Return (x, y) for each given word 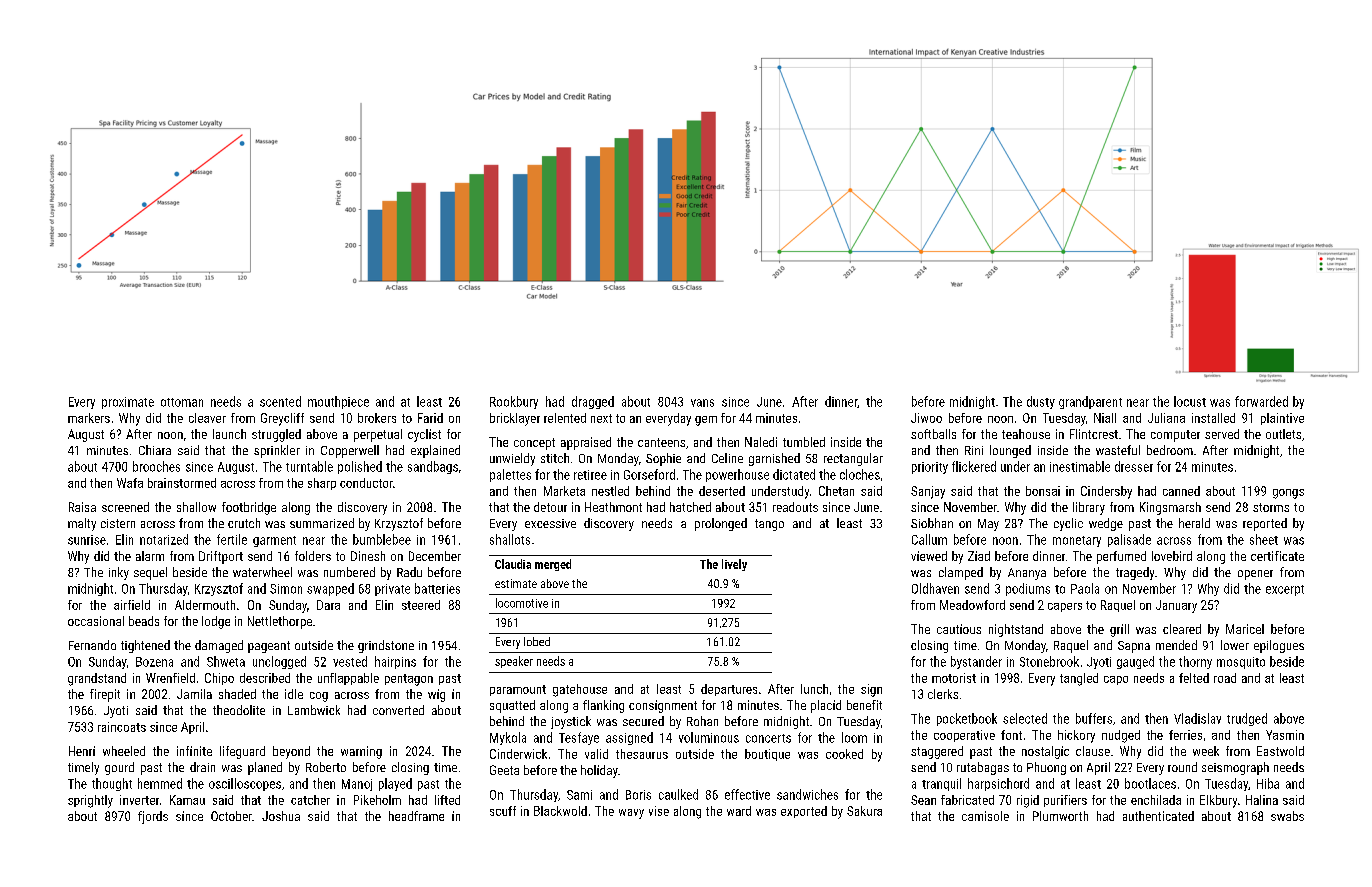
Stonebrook (1049, 661)
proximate (128, 403)
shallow (196, 507)
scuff (503, 811)
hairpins (395, 662)
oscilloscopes (245, 784)
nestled (610, 491)
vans (702, 403)
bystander (976, 662)
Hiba (1268, 783)
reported (1265, 524)
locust (1190, 401)
